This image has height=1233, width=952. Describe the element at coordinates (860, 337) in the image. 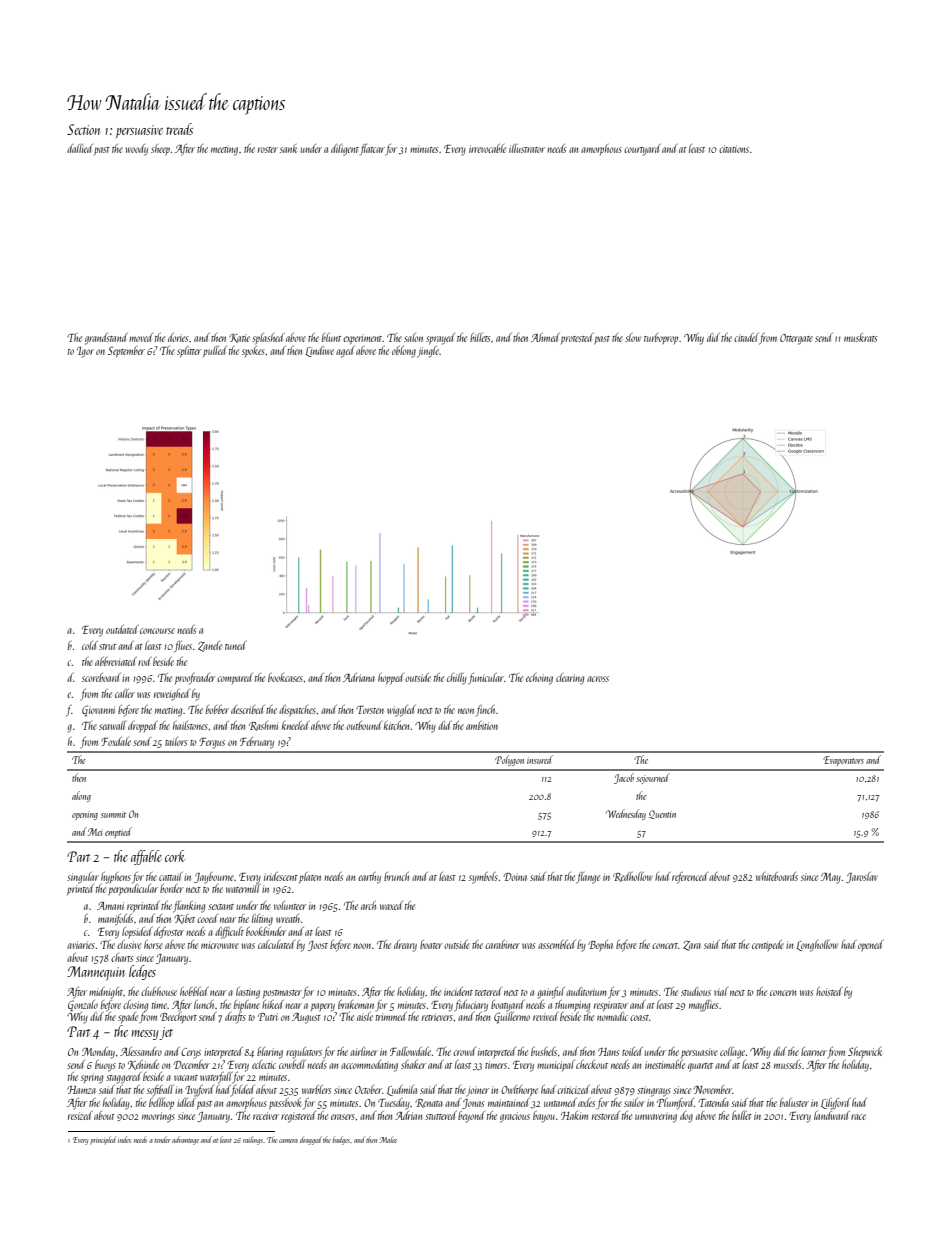

I see `muskrats` at that location.
